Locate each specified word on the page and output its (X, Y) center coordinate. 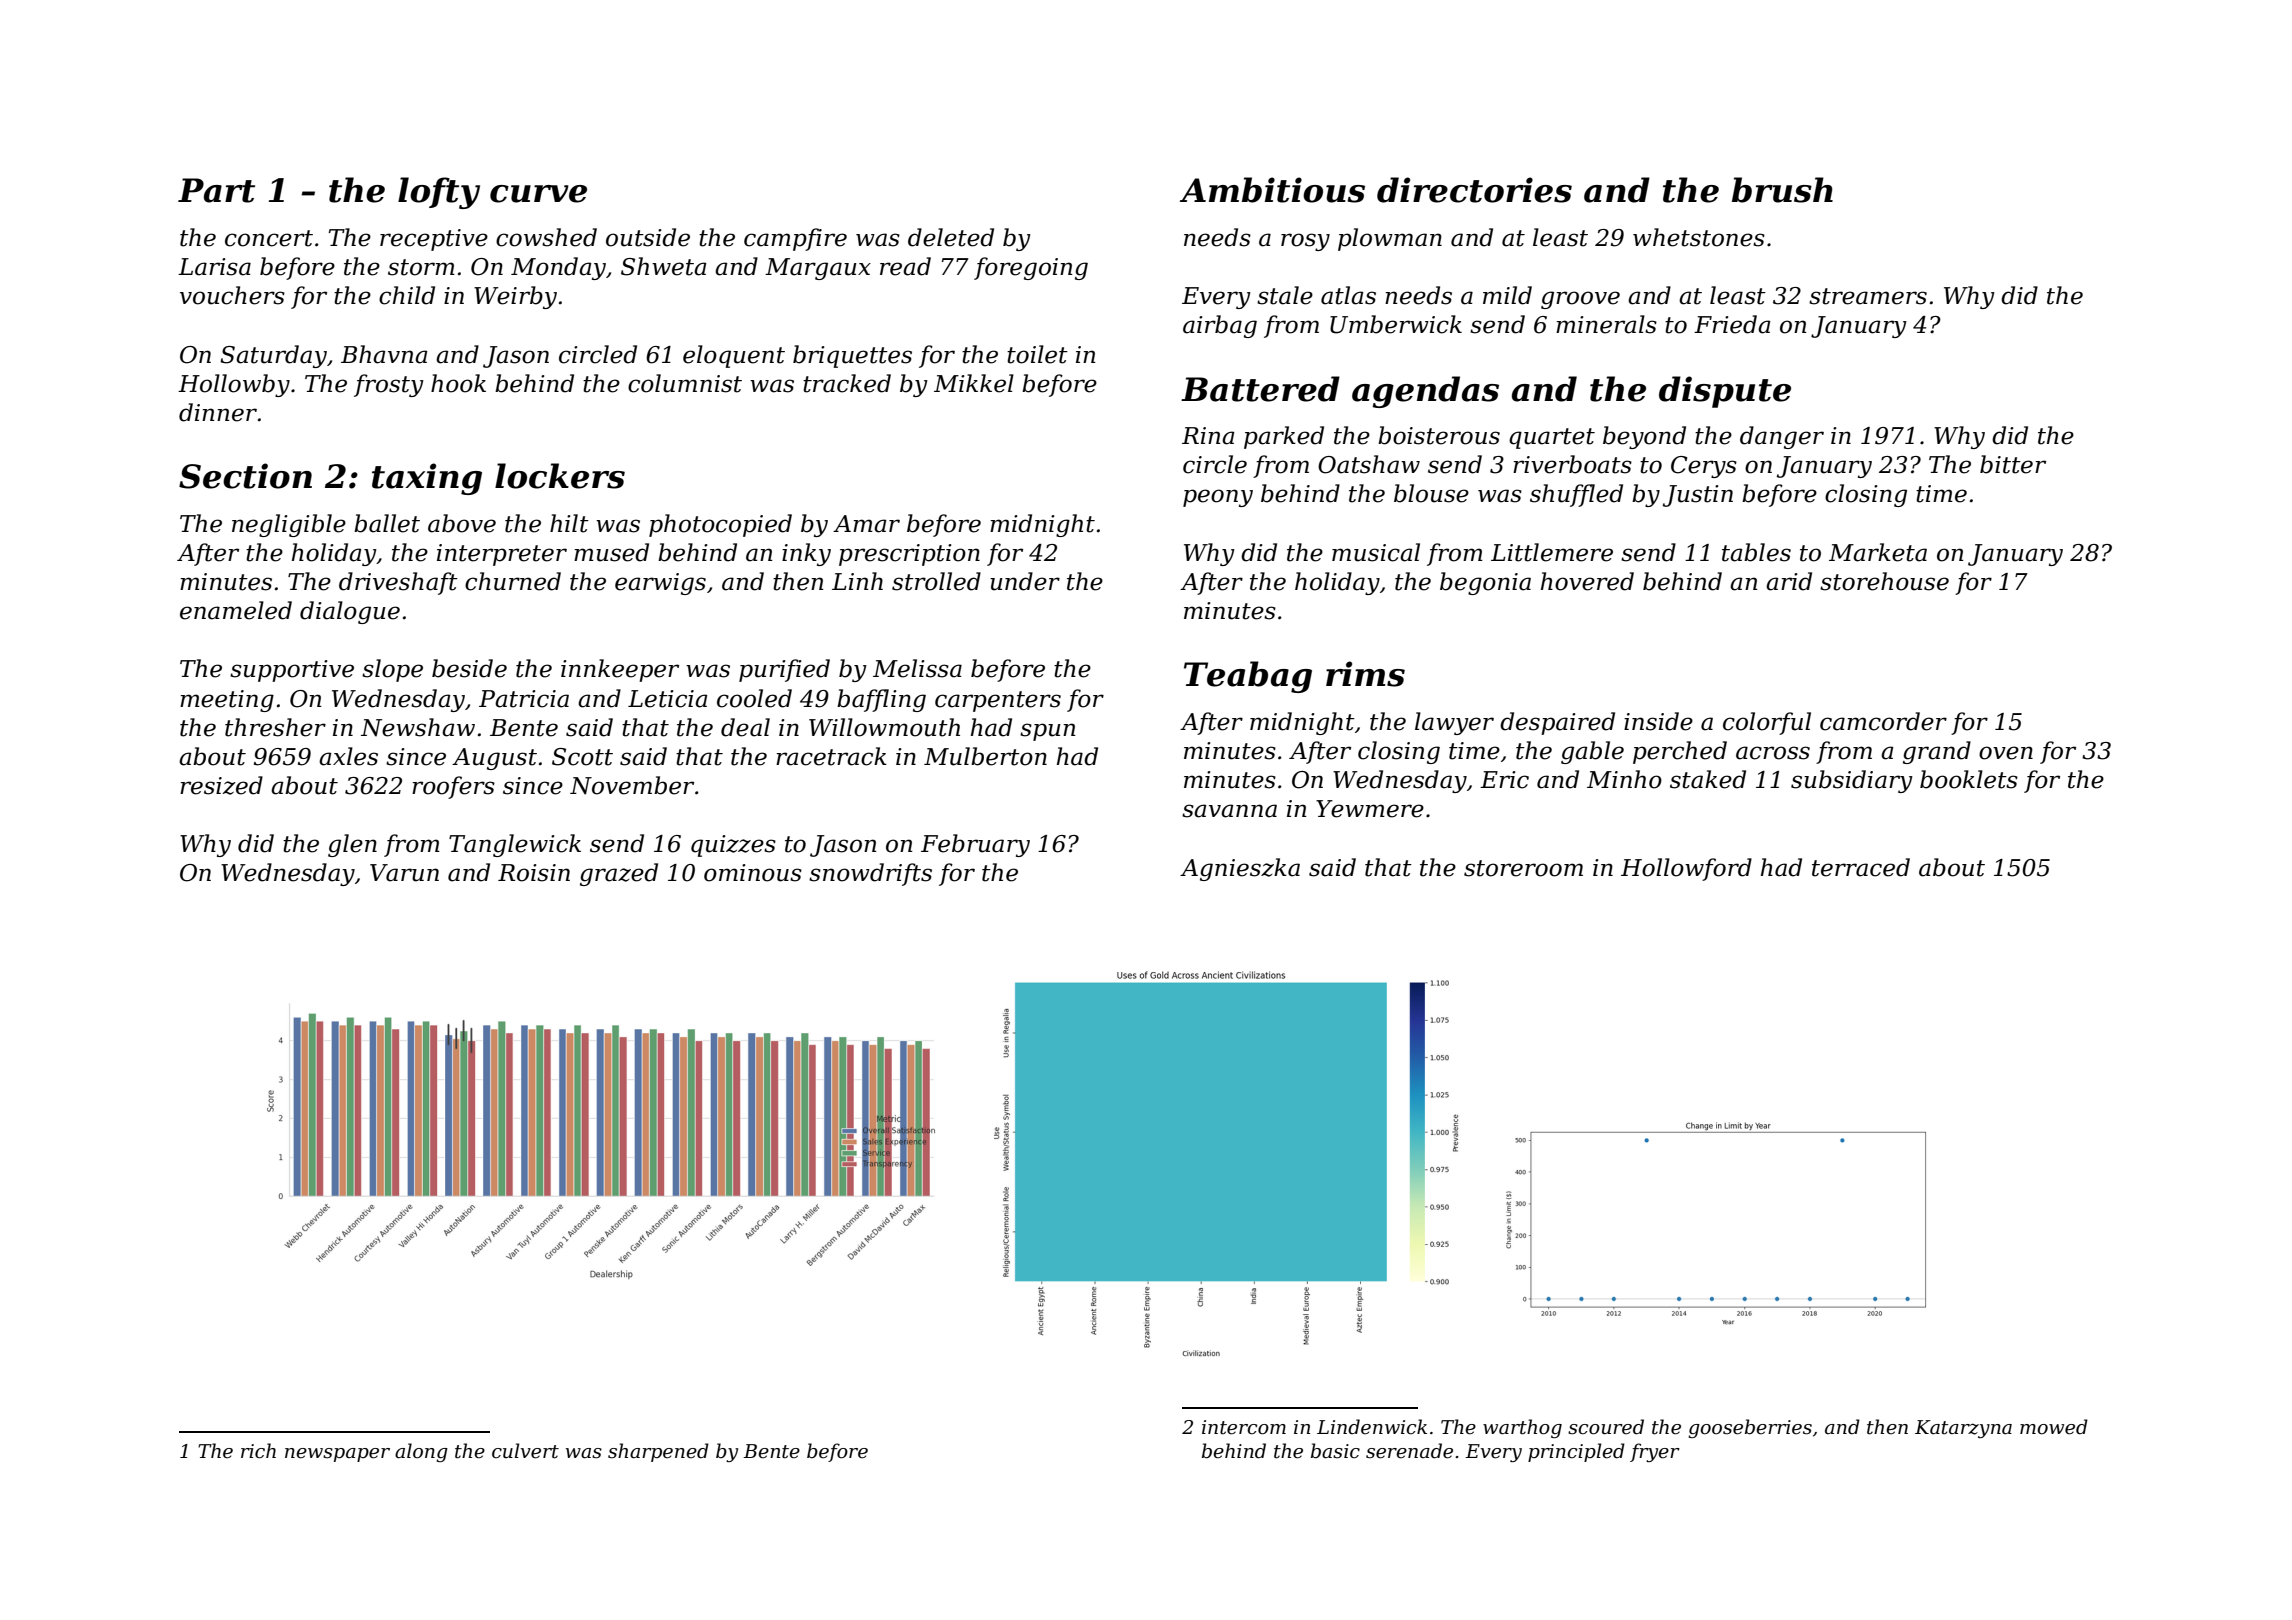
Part (216, 190)
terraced (1861, 867)
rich (258, 1451)
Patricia (524, 699)
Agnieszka (1240, 869)
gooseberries (1750, 1428)
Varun (404, 873)
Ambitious (1272, 190)
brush (1782, 190)
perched (1680, 752)
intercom (1244, 1427)
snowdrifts (870, 874)
